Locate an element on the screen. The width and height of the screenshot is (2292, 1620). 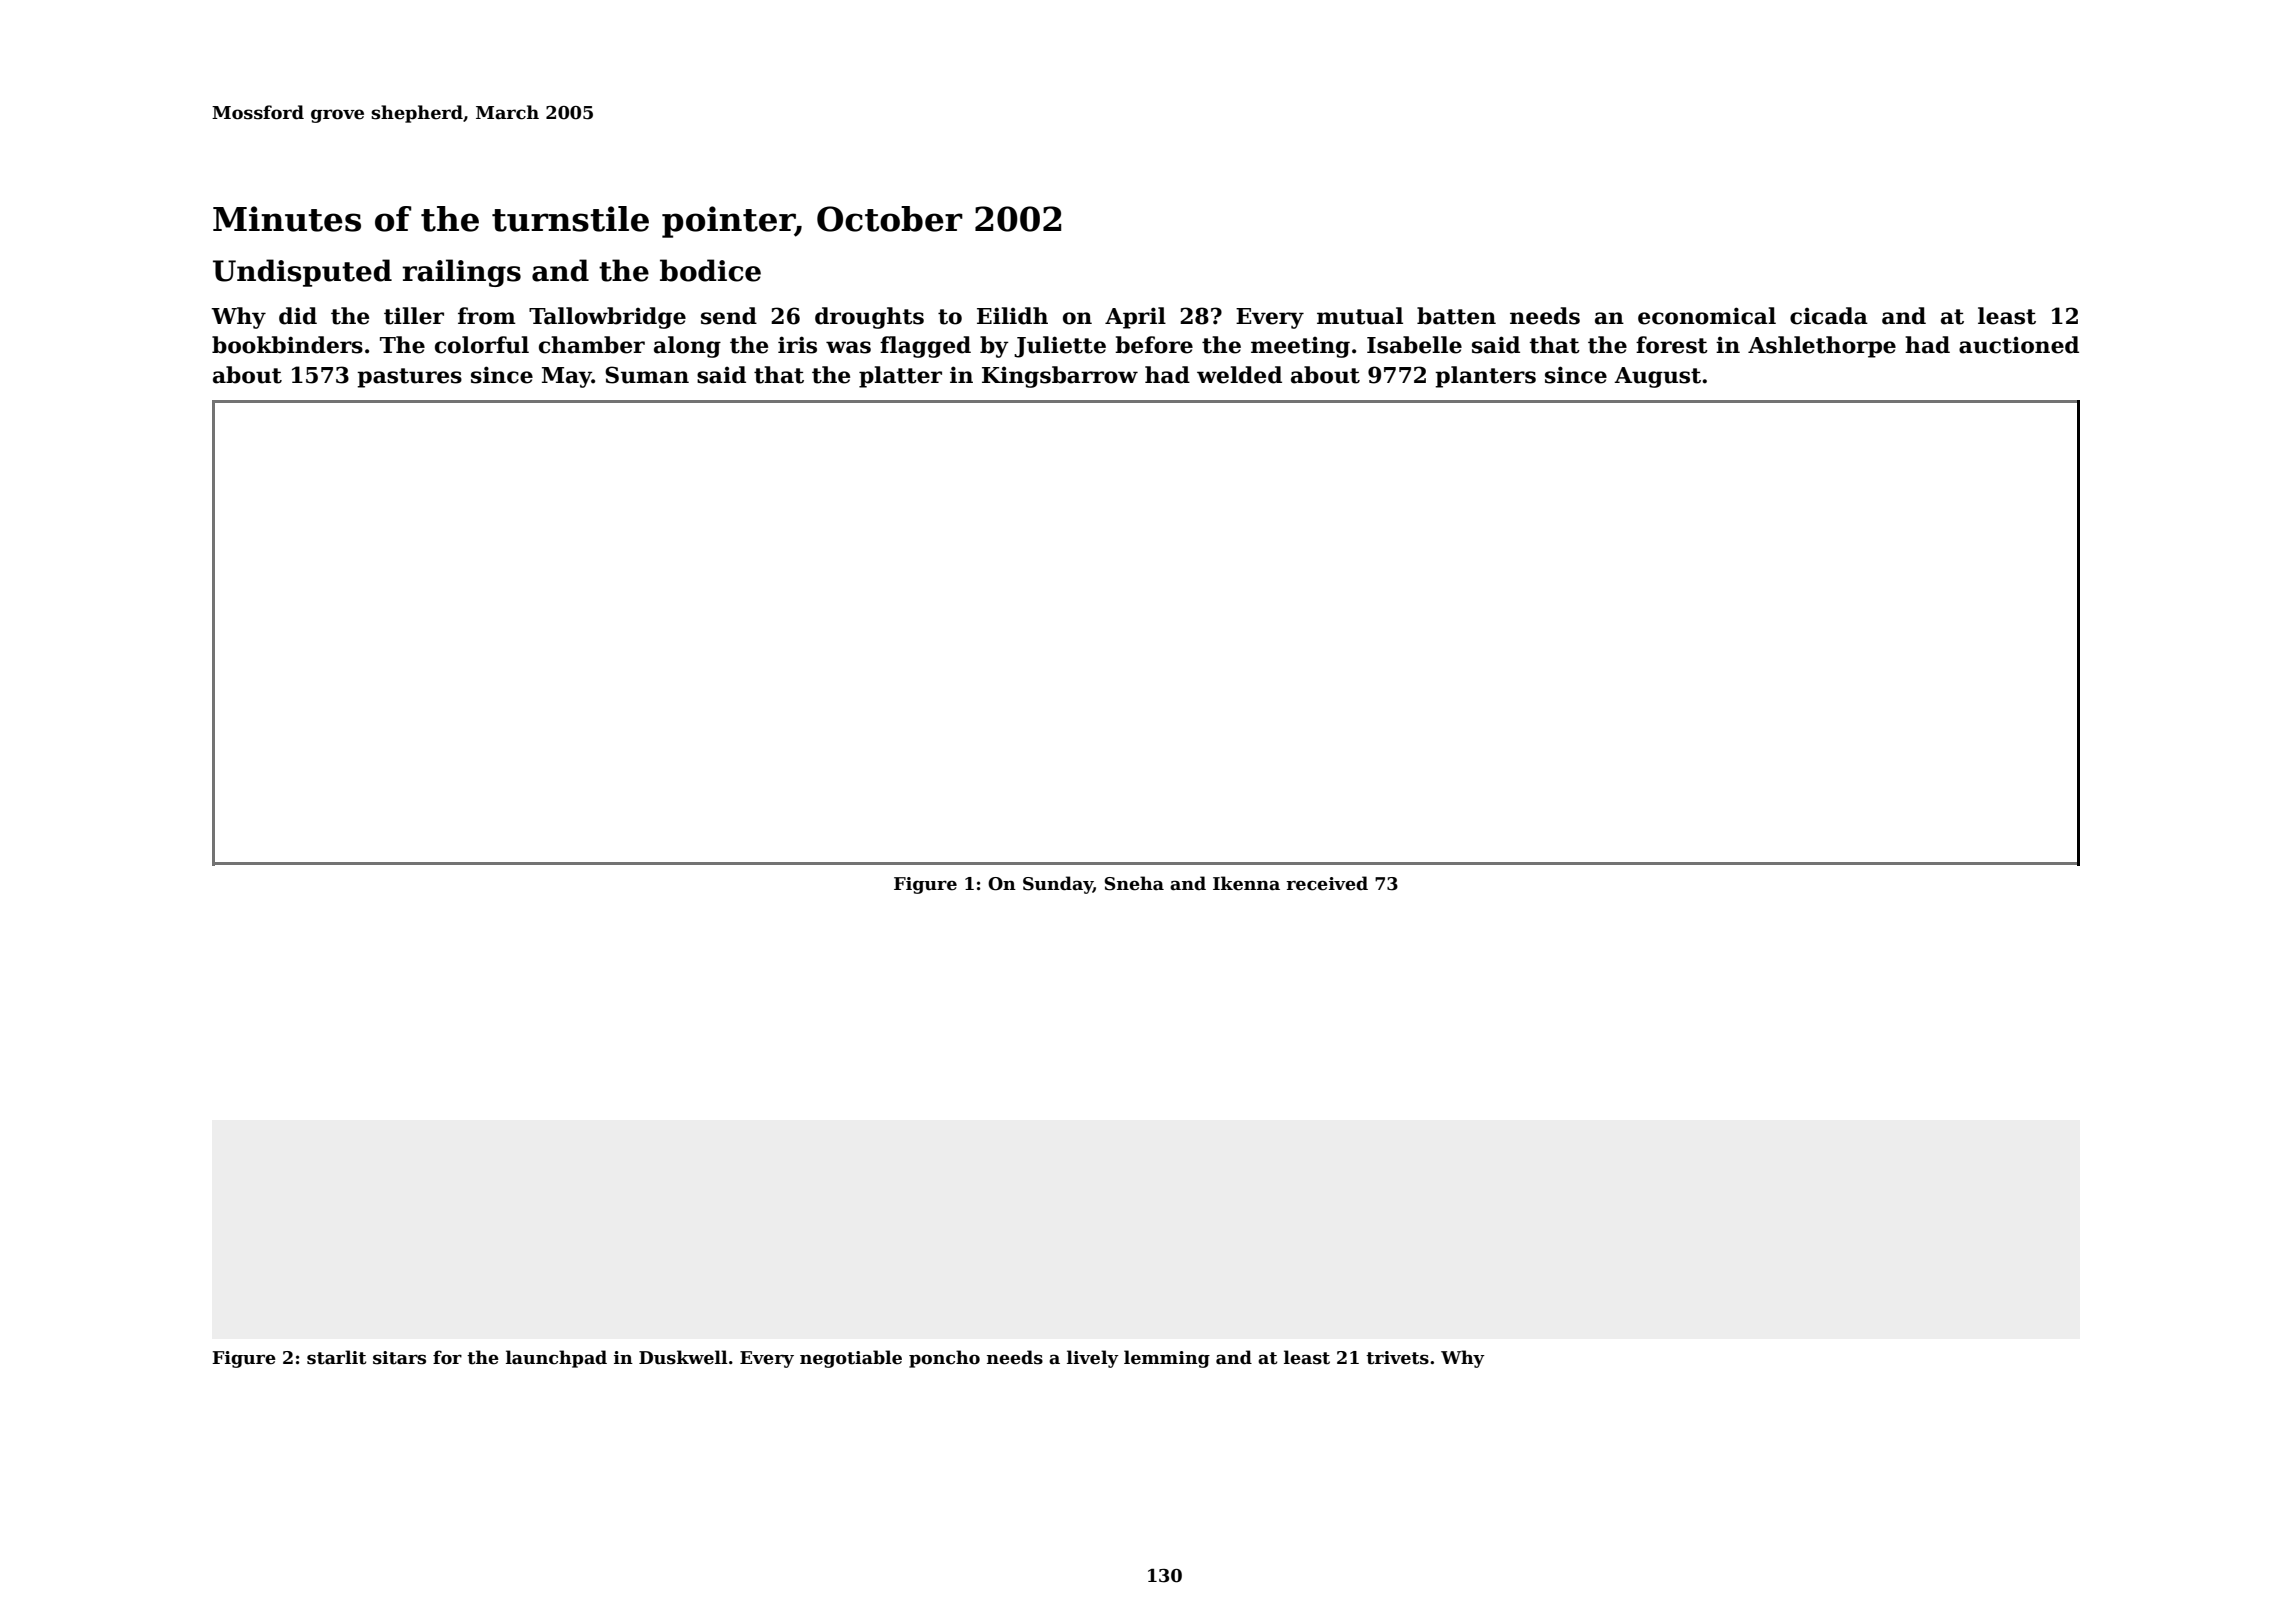
received is located at coordinates (1327, 883).
